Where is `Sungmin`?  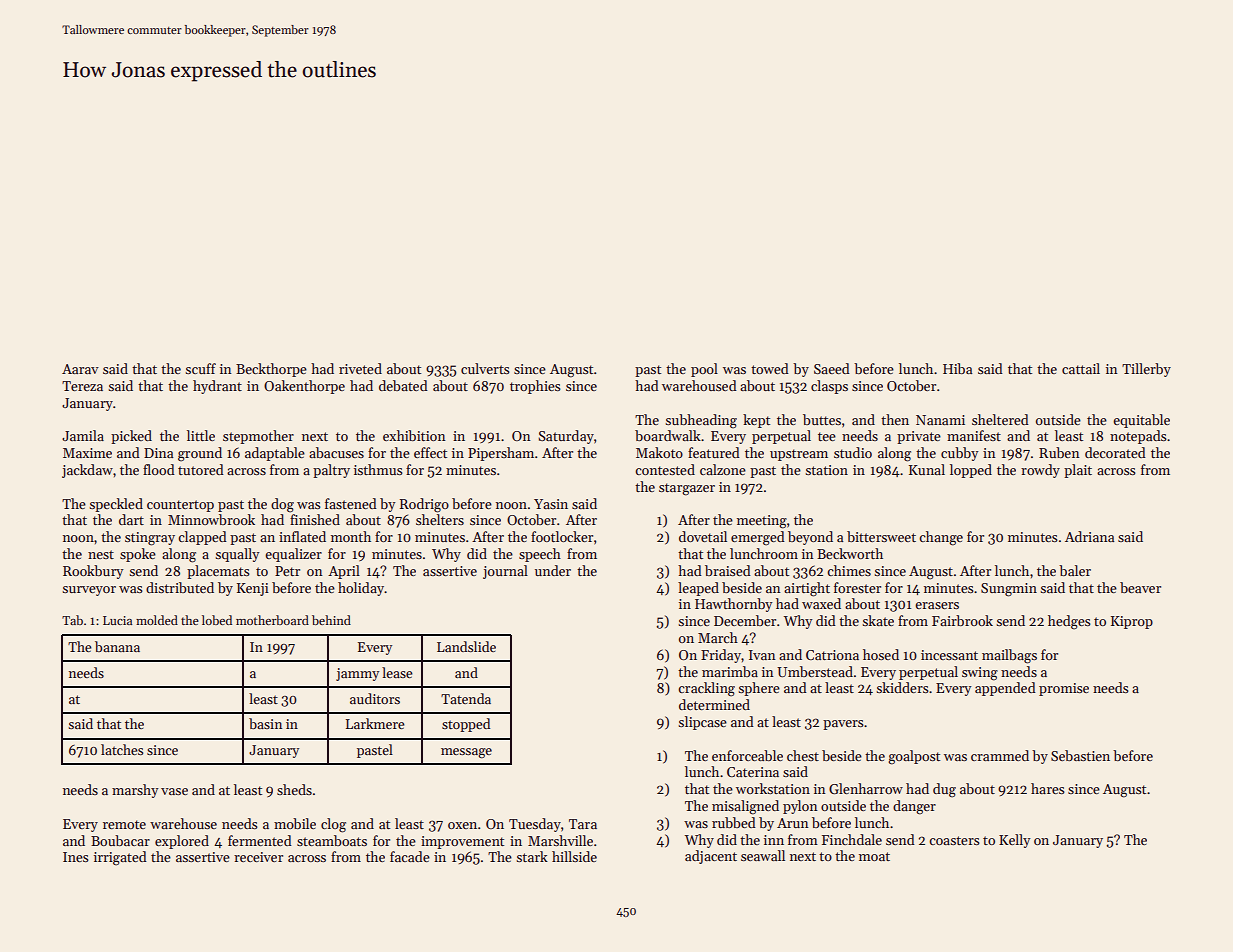 Sungmin is located at coordinates (1009, 590).
